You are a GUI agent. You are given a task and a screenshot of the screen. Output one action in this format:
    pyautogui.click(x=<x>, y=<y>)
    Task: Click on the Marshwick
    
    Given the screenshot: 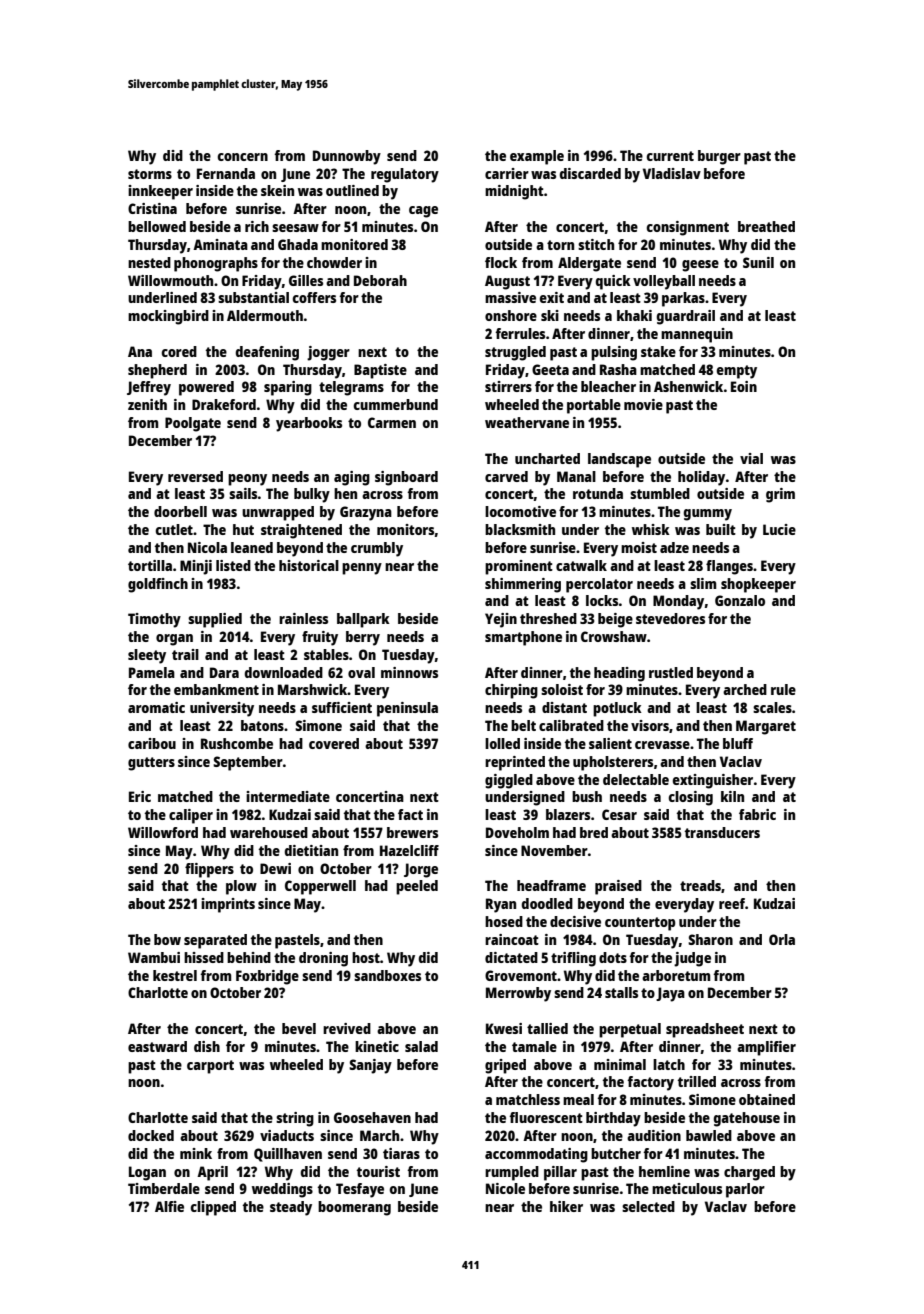 What is the action you would take?
    pyautogui.click(x=313, y=689)
